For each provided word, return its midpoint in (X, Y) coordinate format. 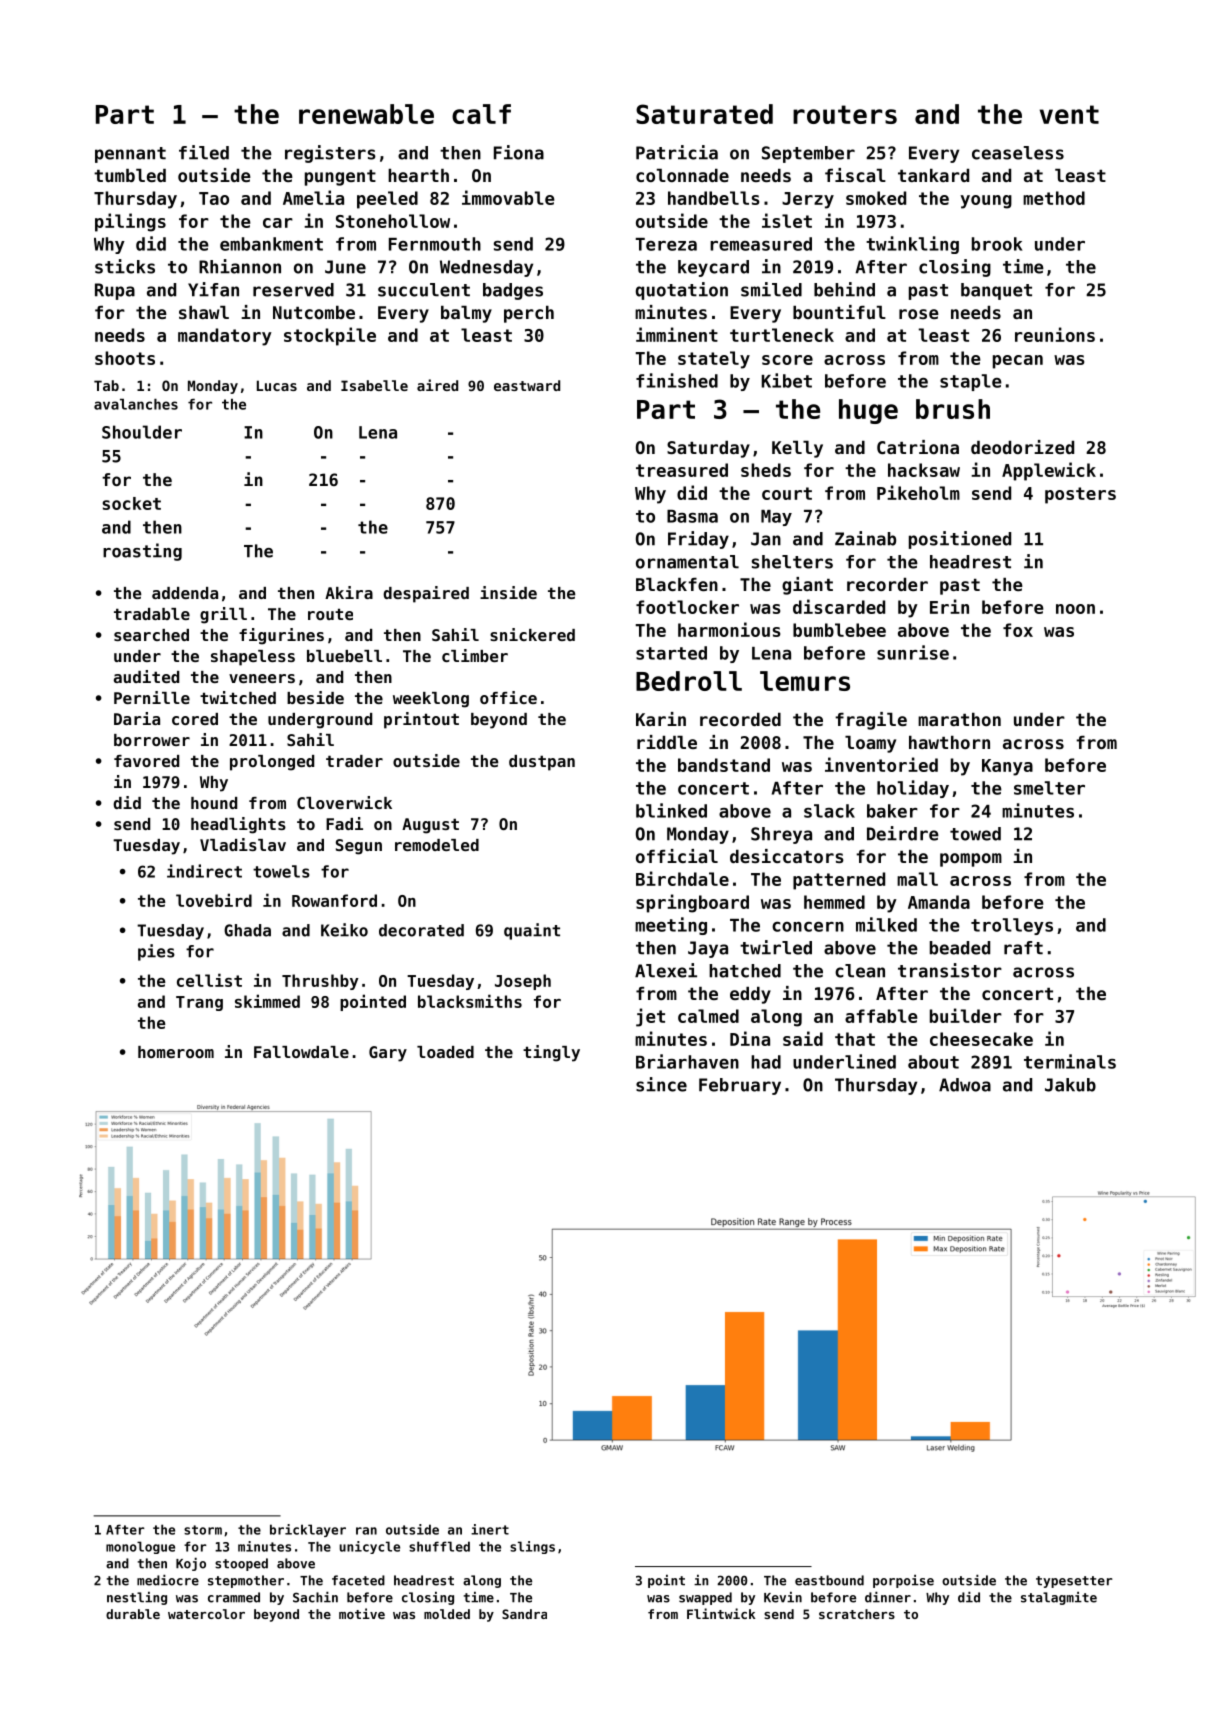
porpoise (903, 1581)
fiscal (855, 175)
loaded (445, 1052)
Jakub (1070, 1085)
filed (204, 152)
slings (532, 1547)
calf (481, 114)
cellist (209, 980)
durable (133, 1614)
